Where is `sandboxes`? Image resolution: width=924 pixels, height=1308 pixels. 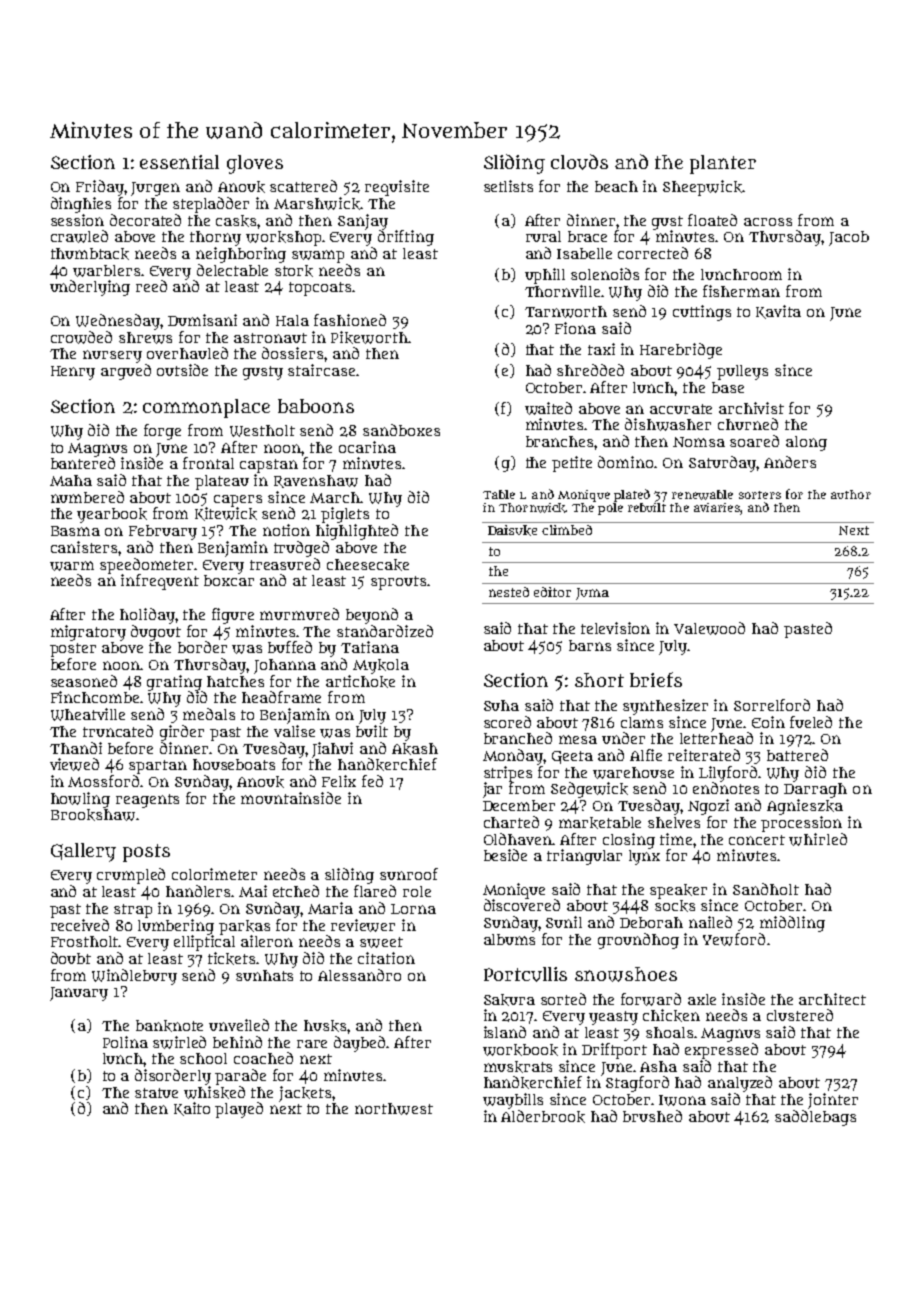
sandboxes is located at coordinates (401, 430).
